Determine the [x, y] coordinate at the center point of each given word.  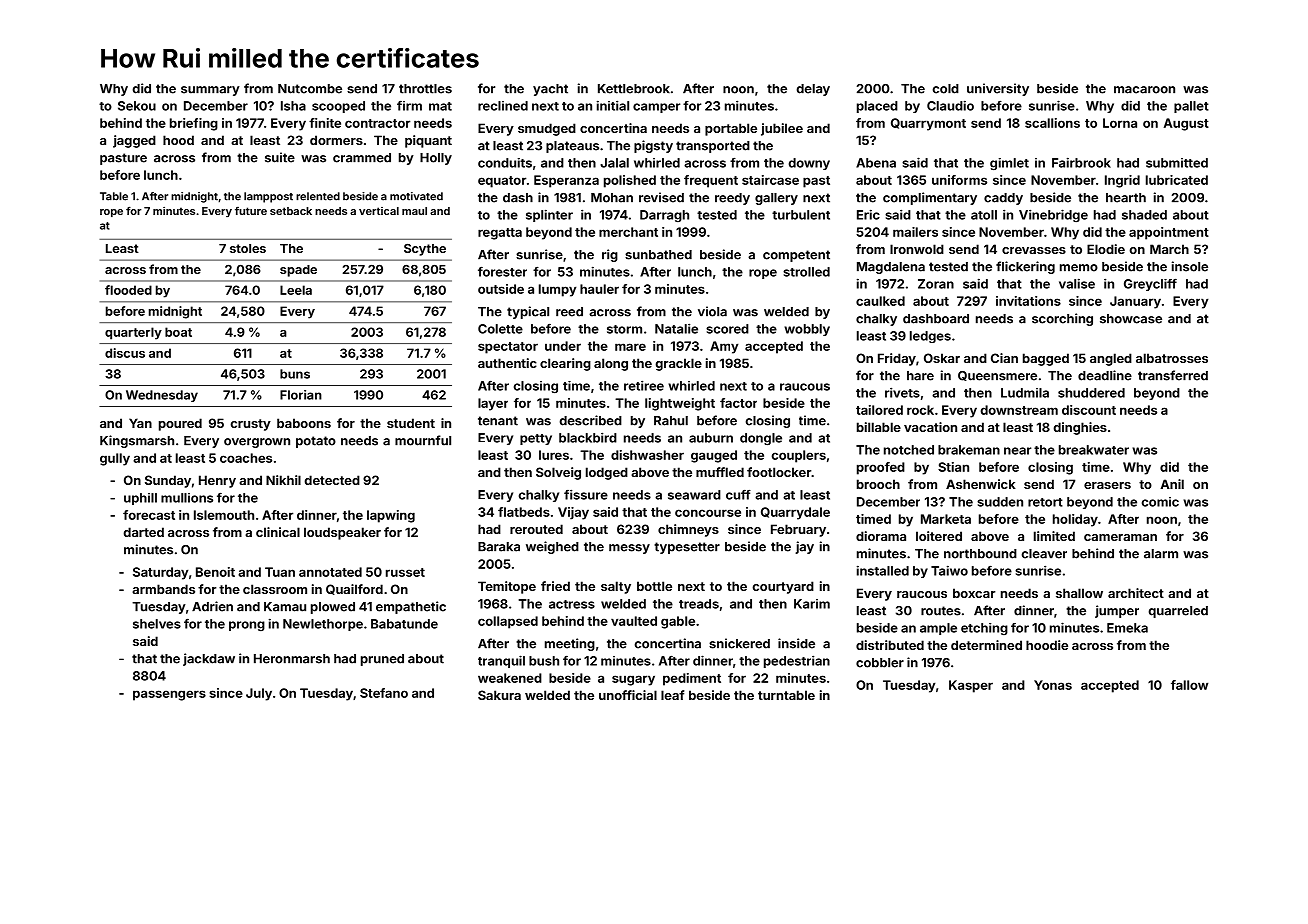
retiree [644, 385]
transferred [1173, 375]
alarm [1161, 554]
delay [813, 90]
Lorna [1120, 123]
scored [727, 329]
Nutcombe [310, 89]
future [251, 211]
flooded [128, 290]
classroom [275, 589]
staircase [770, 180]
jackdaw [209, 659]
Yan [140, 423]
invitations [1028, 301]
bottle [654, 586]
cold [946, 89]
